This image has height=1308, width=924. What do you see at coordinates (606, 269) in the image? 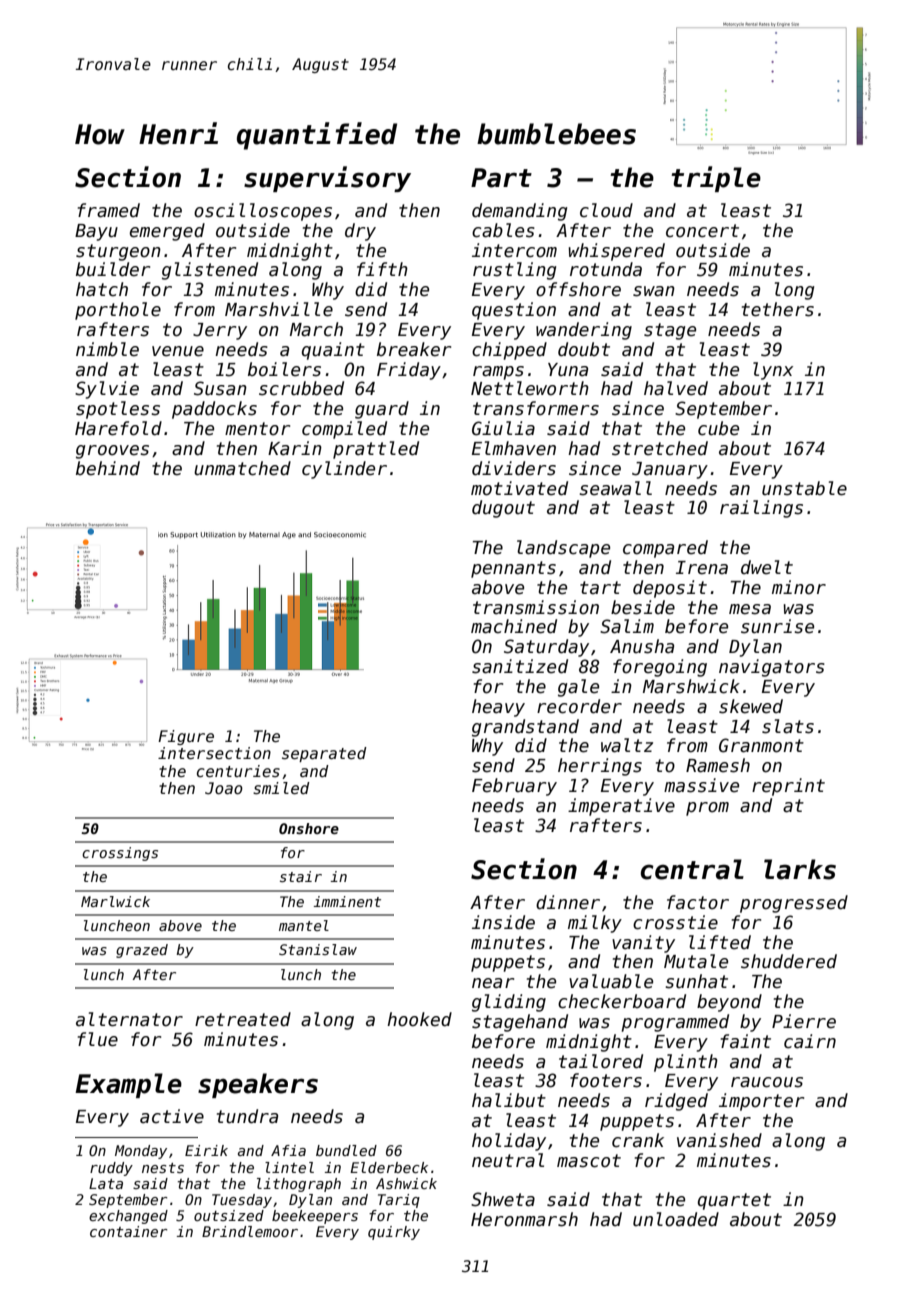
I see `rotunda` at bounding box center [606, 269].
